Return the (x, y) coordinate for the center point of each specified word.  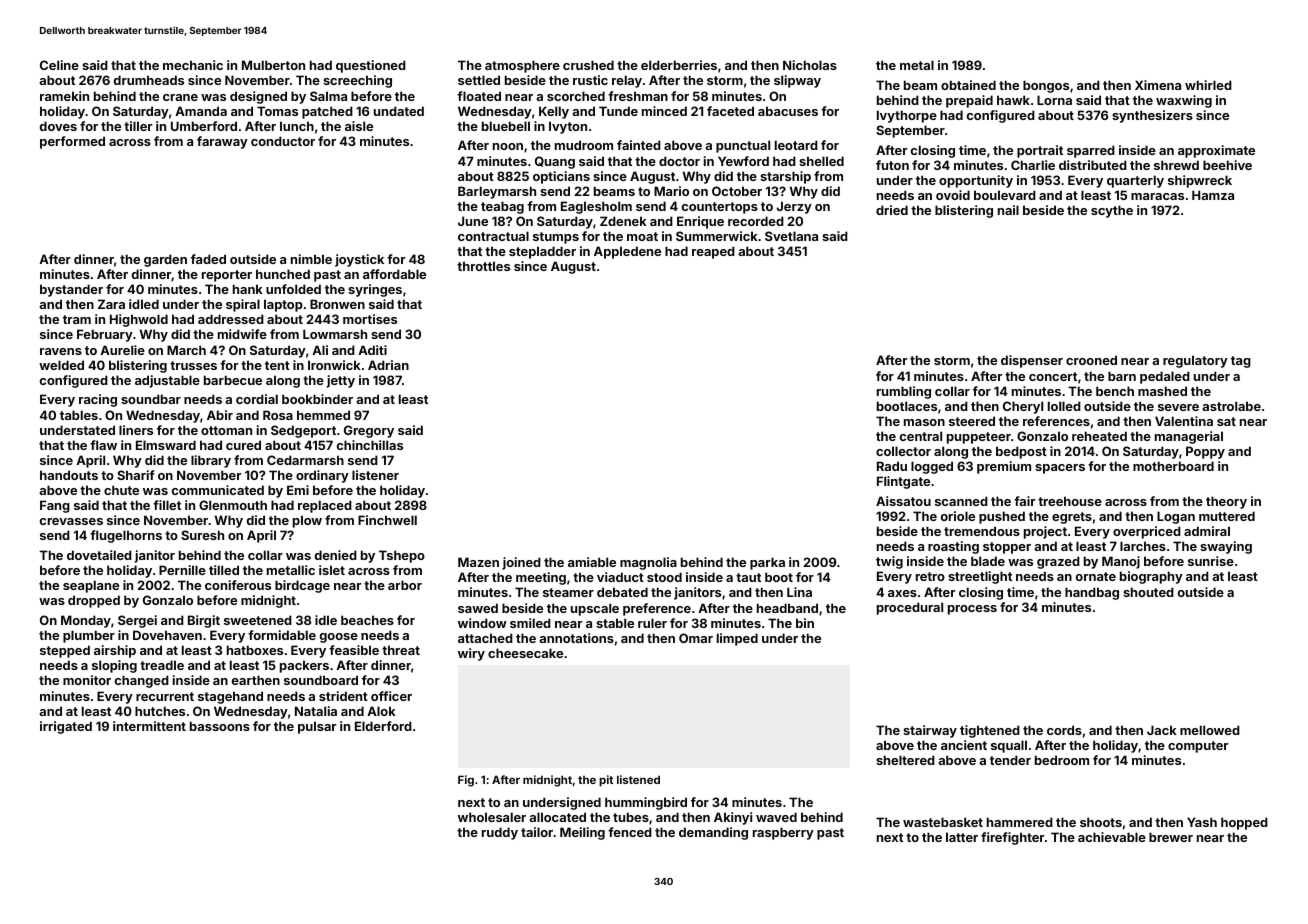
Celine (59, 65)
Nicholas (810, 65)
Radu (892, 466)
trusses (193, 365)
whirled (1208, 85)
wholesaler (492, 817)
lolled (1064, 406)
